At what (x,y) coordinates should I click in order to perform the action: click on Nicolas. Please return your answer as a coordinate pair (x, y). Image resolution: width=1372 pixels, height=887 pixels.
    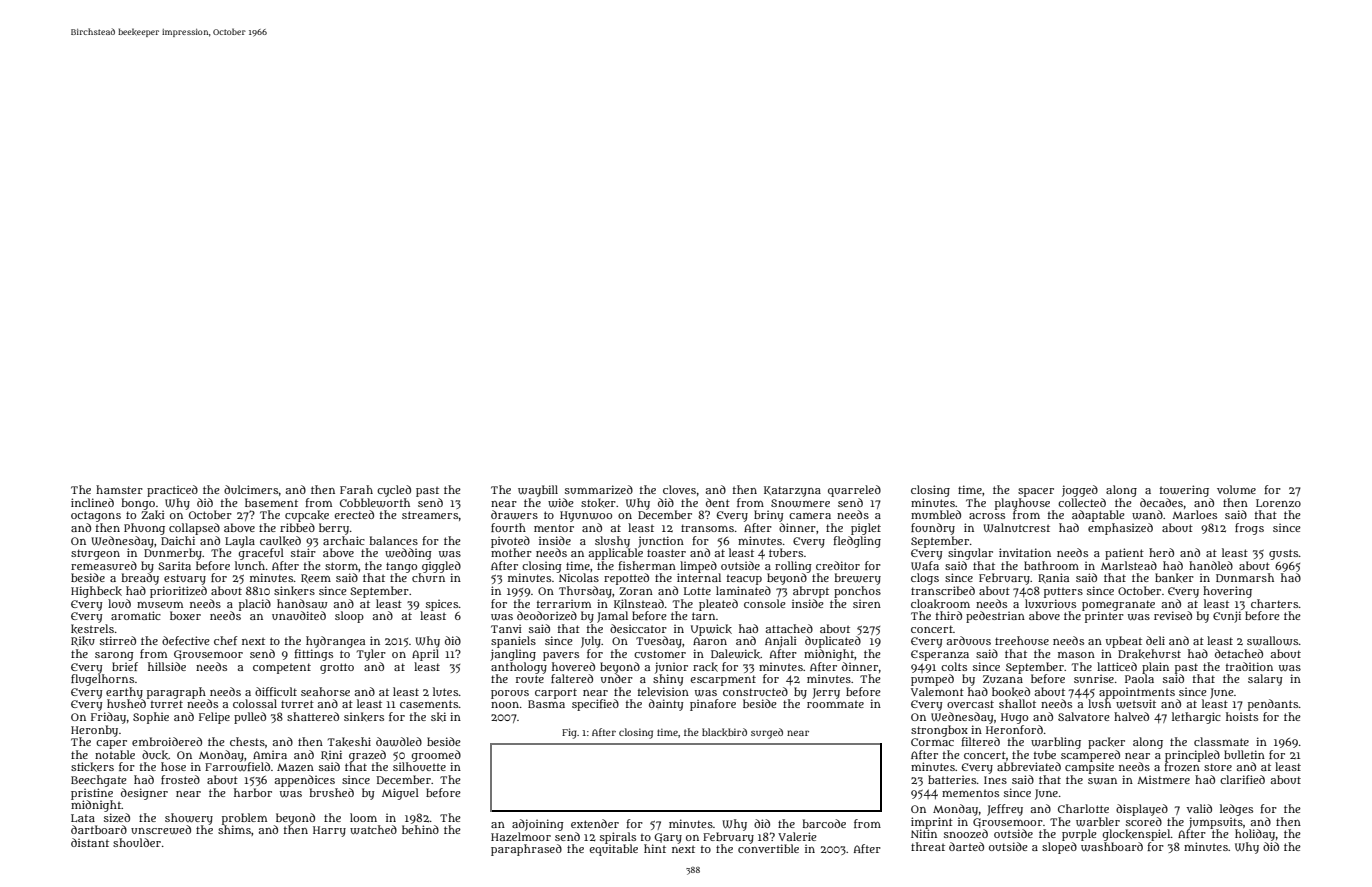
    Looking at the image, I should click on (579, 577).
